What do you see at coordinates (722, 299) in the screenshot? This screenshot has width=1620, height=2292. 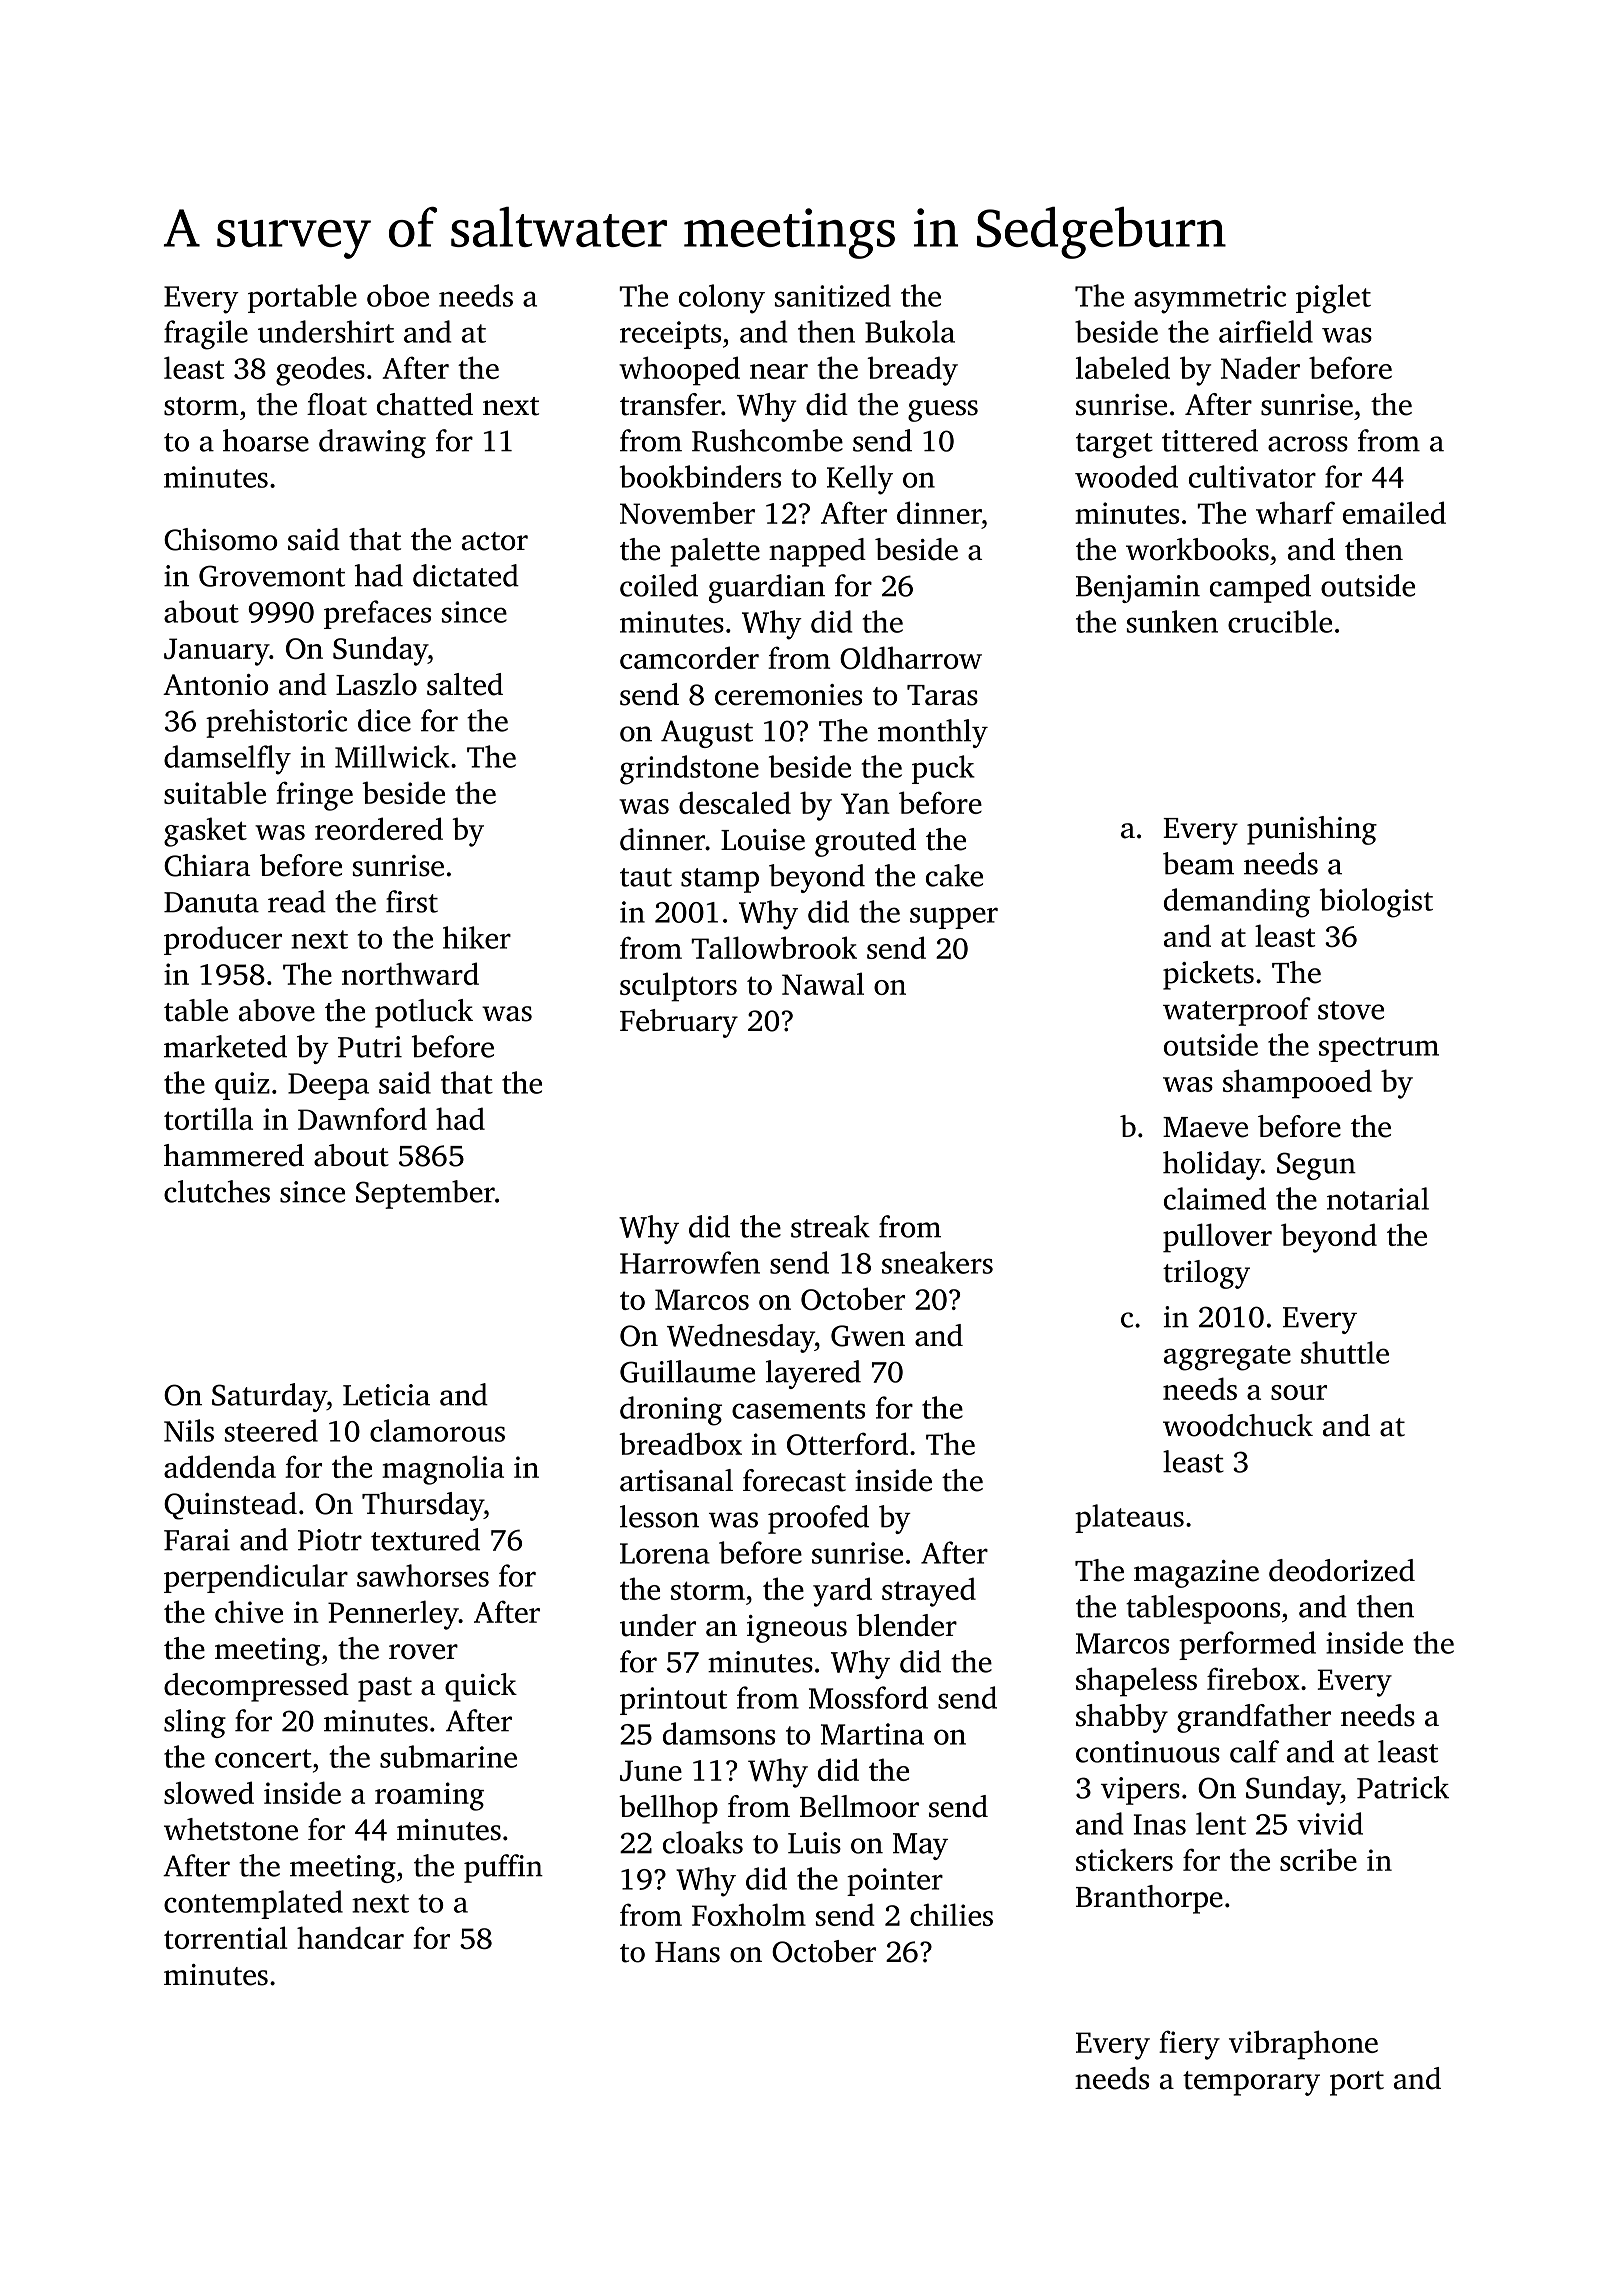 I see `colony` at bounding box center [722, 299].
